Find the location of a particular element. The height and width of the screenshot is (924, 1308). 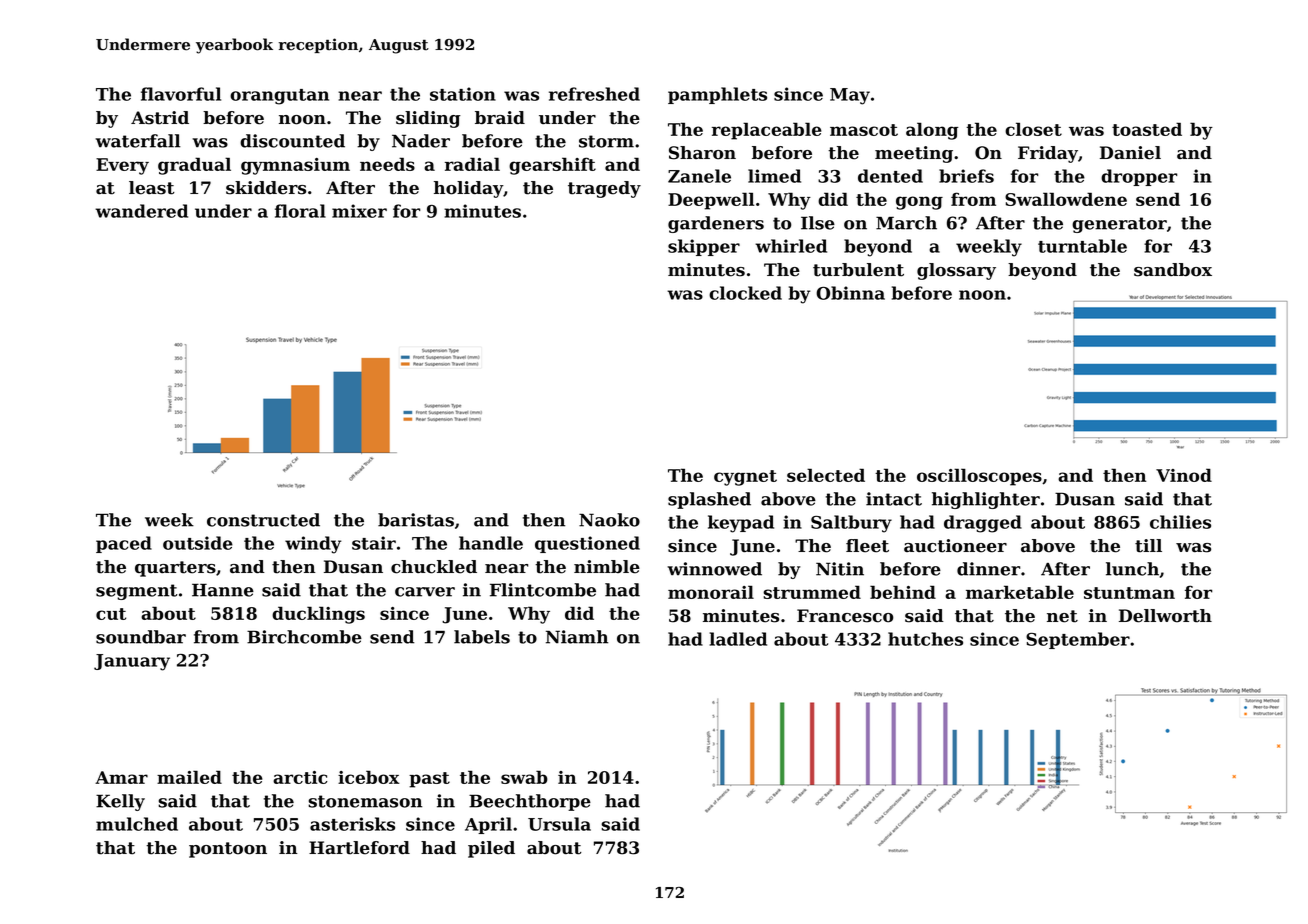

arctic is located at coordinates (300, 777).
